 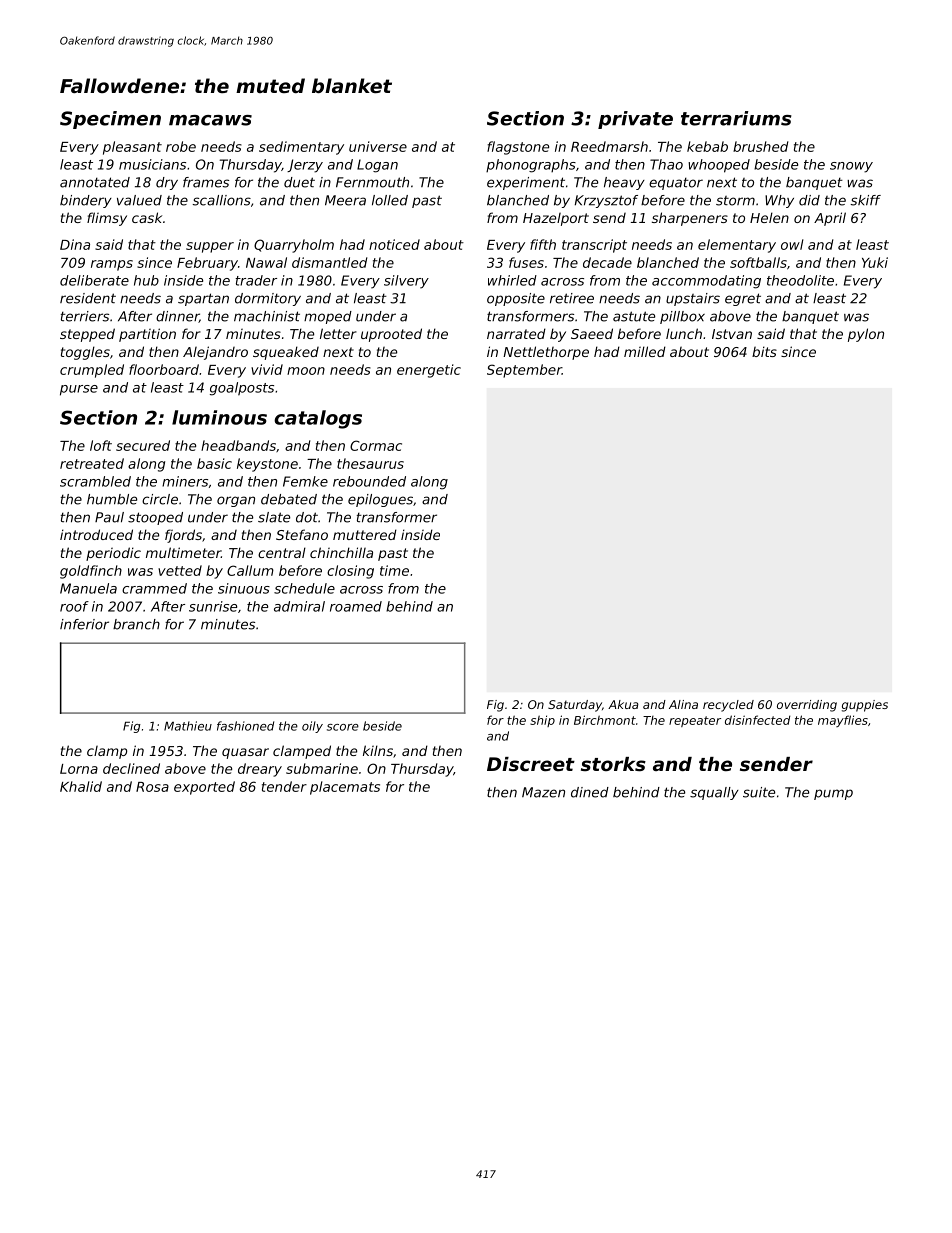 What do you see at coordinates (380, 500) in the screenshot?
I see `epilogues` at bounding box center [380, 500].
